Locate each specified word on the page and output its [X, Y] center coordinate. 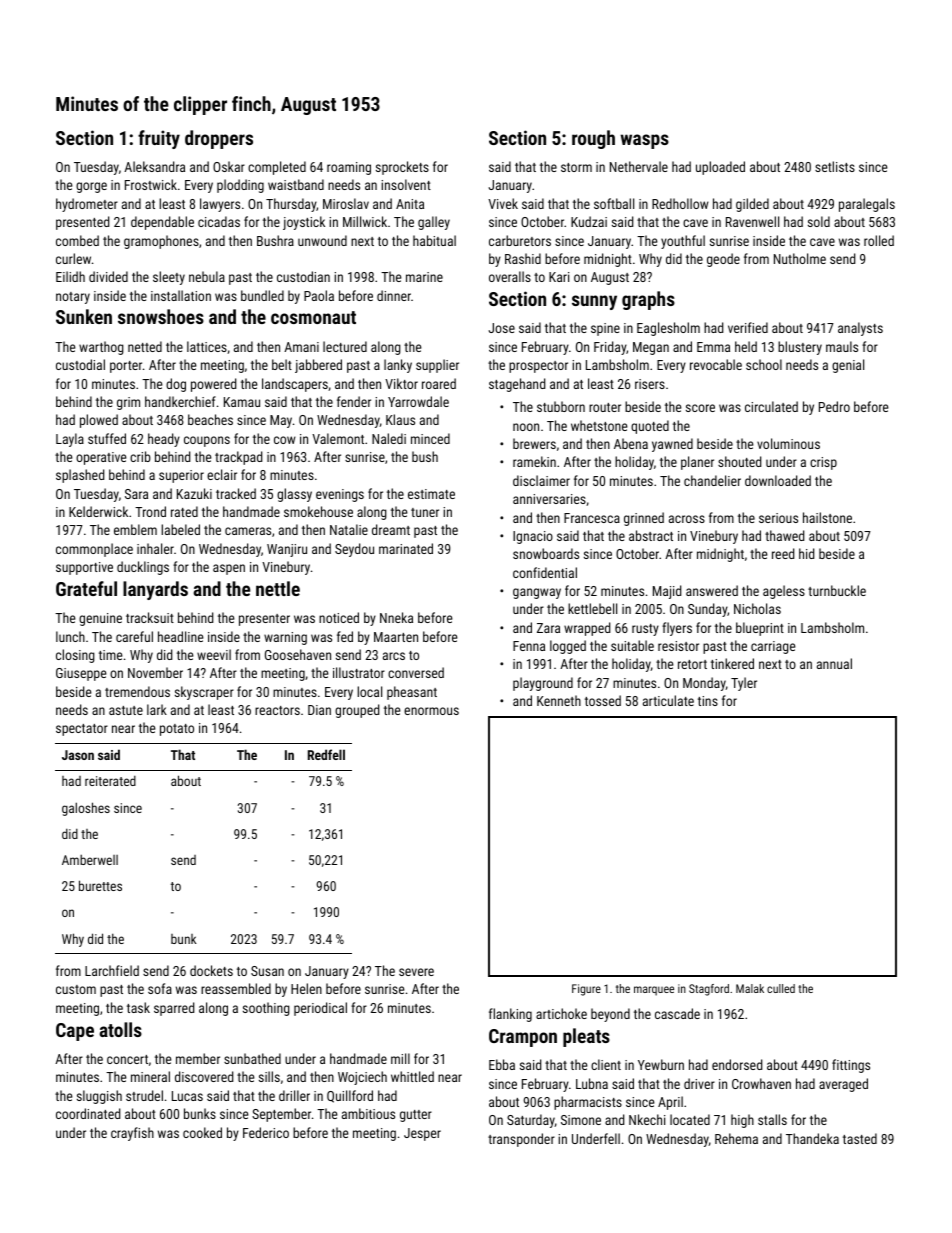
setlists [835, 166]
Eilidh [70, 276]
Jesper [422, 1134]
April [670, 1103]
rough [593, 139]
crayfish [132, 1134]
